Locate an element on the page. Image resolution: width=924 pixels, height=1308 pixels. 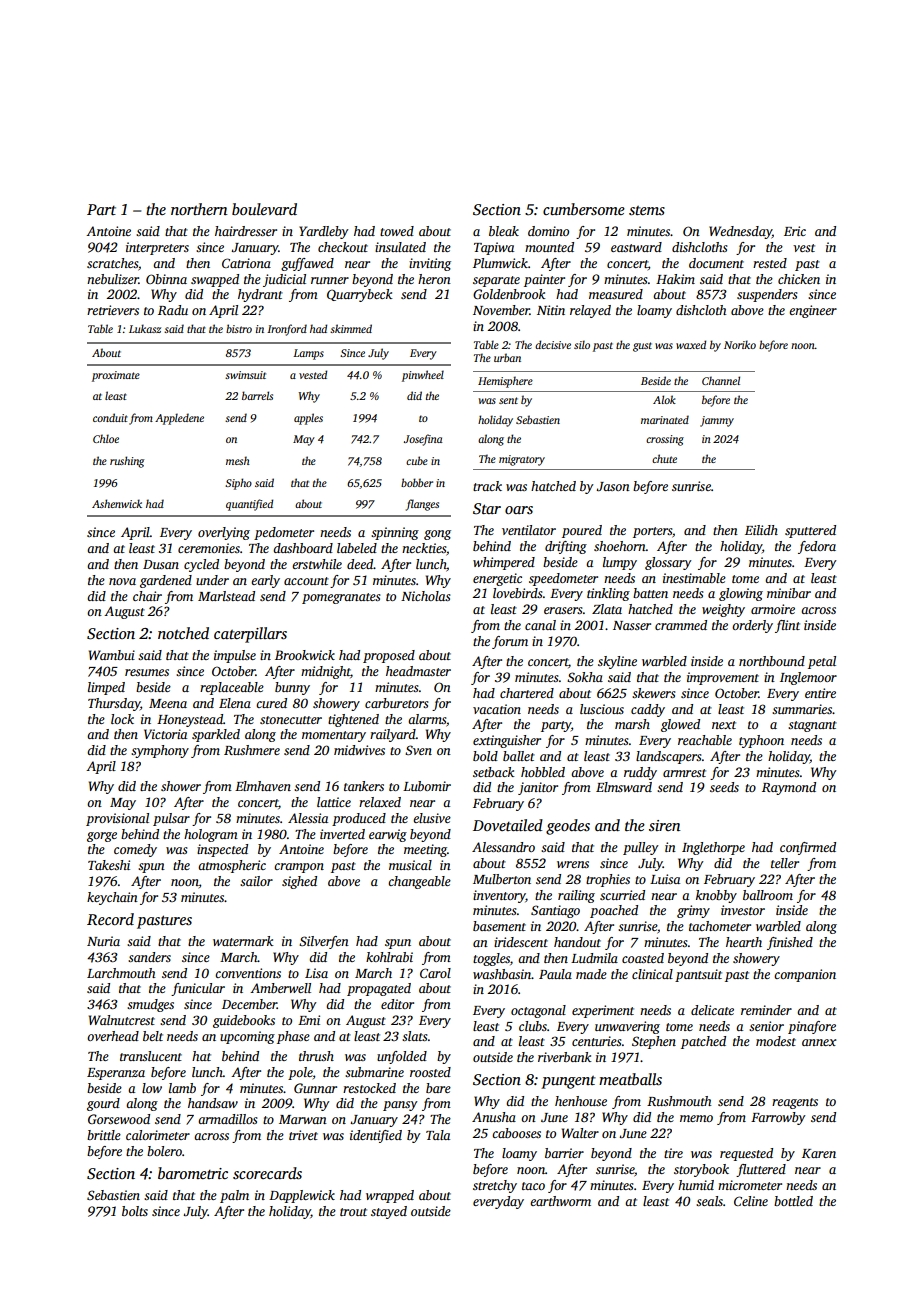
stems is located at coordinates (647, 211).
